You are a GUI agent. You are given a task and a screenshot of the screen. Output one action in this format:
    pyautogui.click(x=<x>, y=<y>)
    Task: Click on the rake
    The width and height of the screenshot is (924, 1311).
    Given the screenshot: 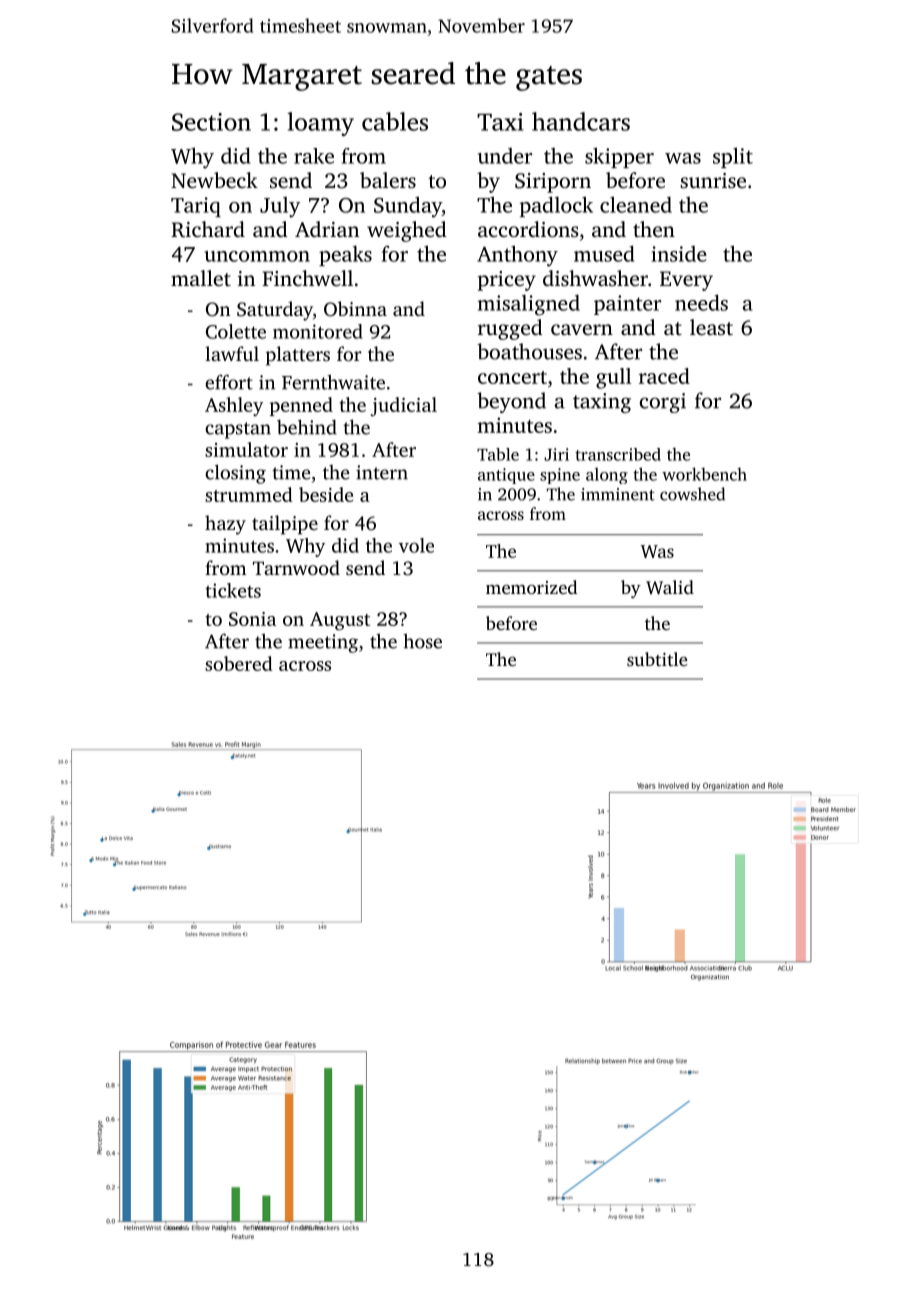 What is the action you would take?
    pyautogui.click(x=314, y=156)
